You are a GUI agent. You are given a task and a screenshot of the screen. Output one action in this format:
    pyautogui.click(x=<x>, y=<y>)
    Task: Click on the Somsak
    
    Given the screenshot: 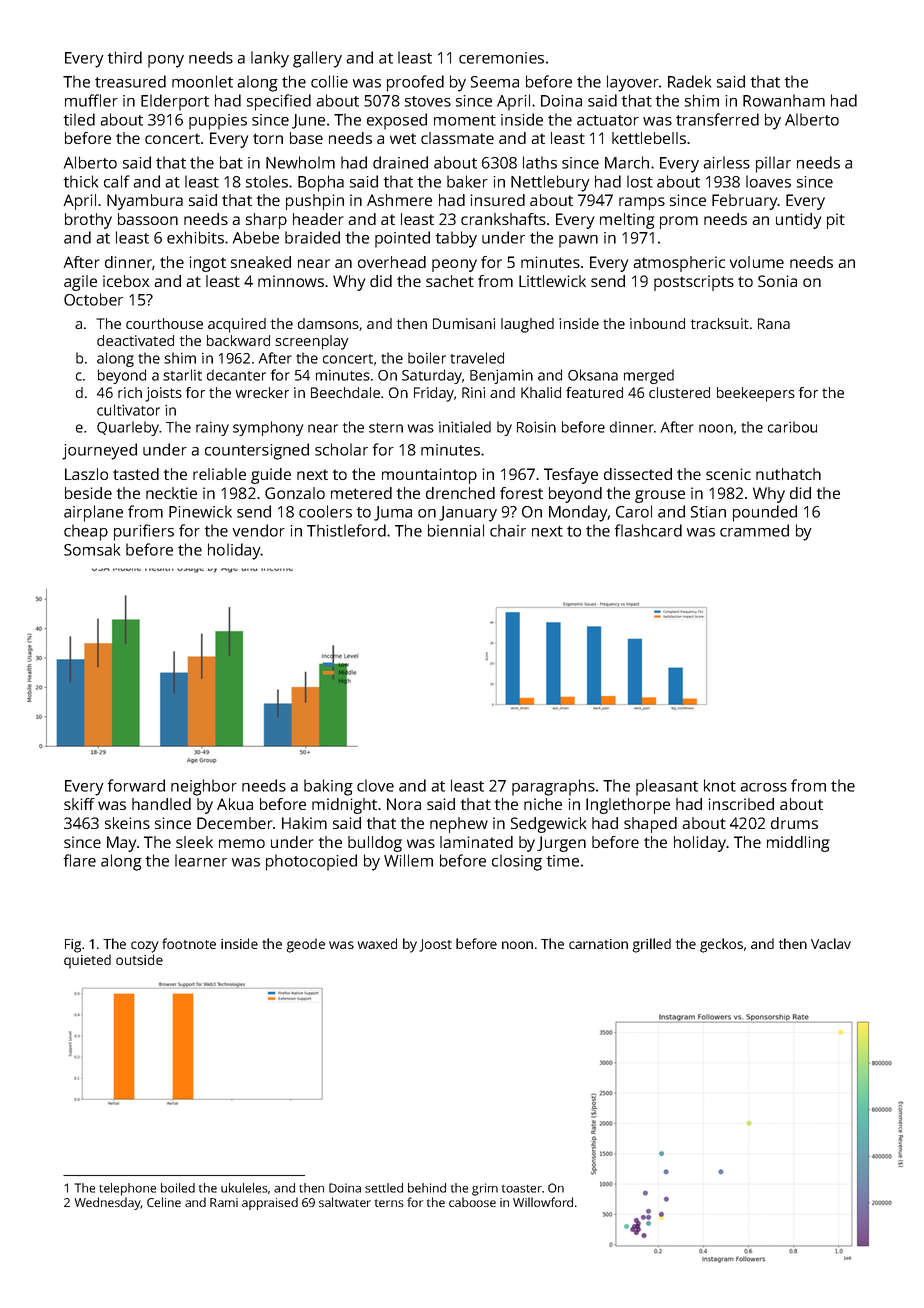 What is the action you would take?
    pyautogui.click(x=92, y=549)
